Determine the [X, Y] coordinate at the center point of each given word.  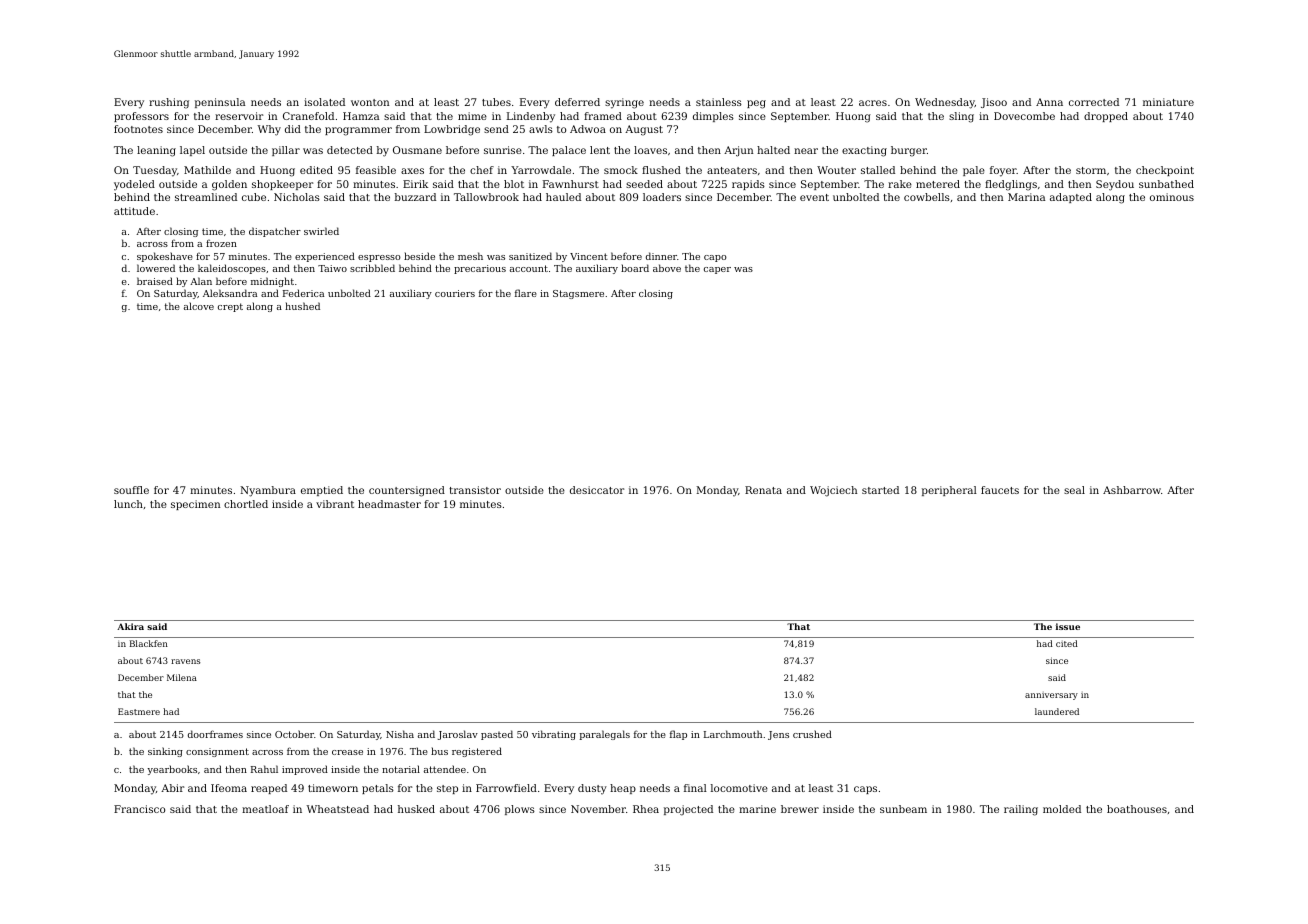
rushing [169, 103]
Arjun [738, 151]
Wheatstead [338, 809]
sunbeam [903, 809]
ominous [1172, 197]
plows [520, 810]
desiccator [597, 490]
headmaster [389, 504]
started [880, 490]
